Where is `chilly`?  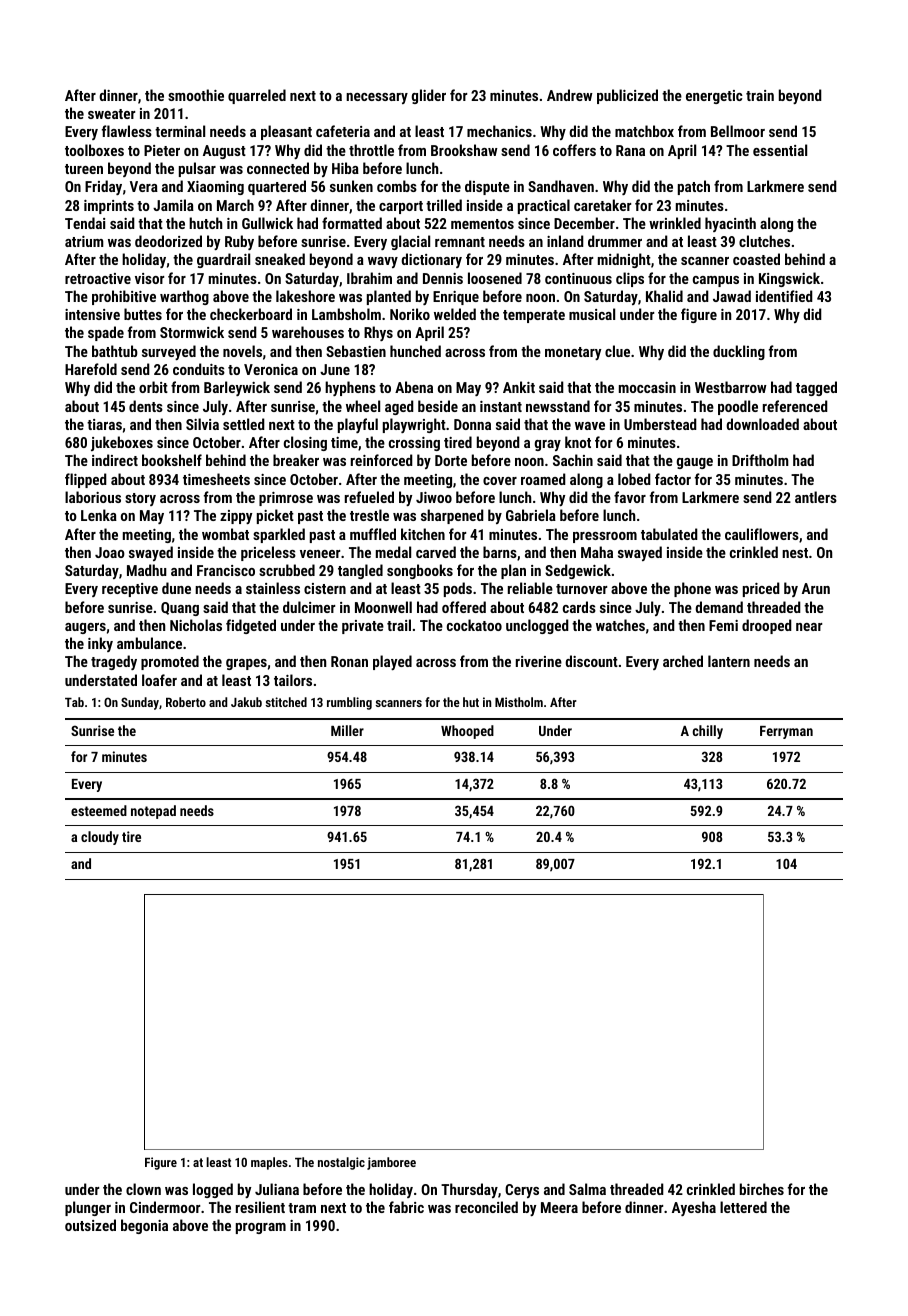
chilly is located at coordinates (708, 732).
